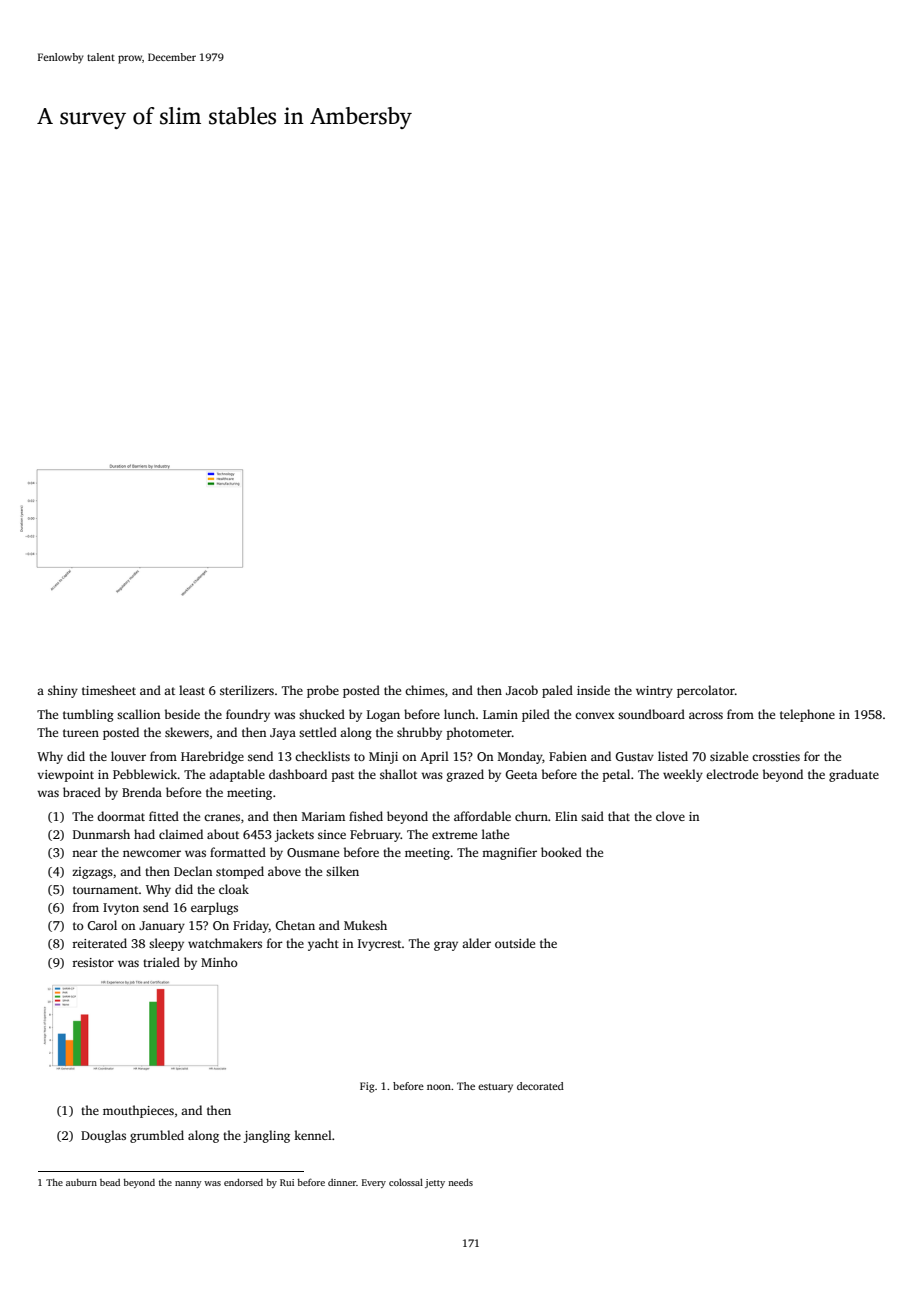  Describe the element at coordinates (243, 1182) in the screenshot. I see `endorsed` at that location.
